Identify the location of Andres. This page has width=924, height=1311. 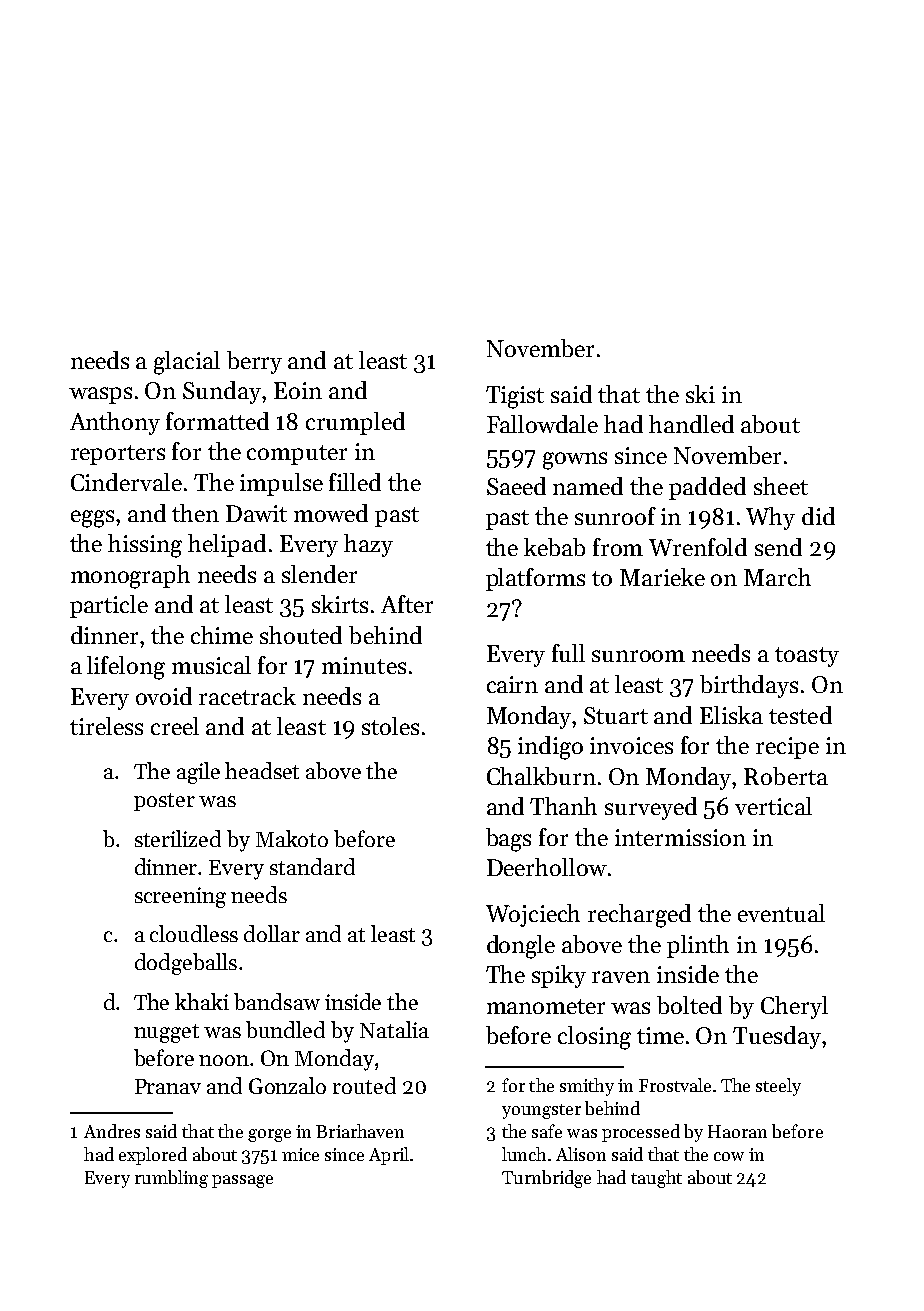
(112, 1131).
